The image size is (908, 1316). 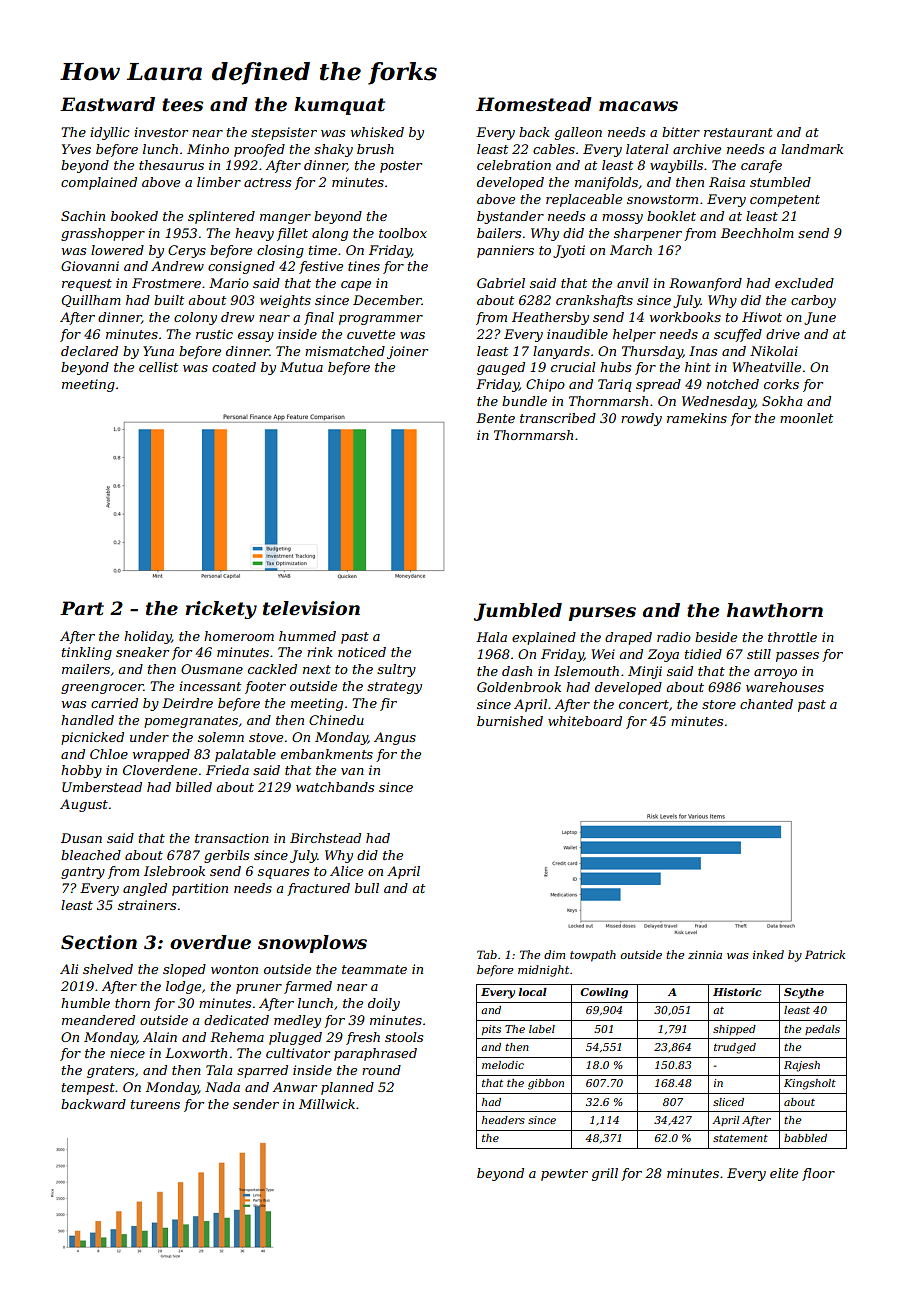 What do you see at coordinates (388, 704) in the screenshot?
I see `fir` at bounding box center [388, 704].
